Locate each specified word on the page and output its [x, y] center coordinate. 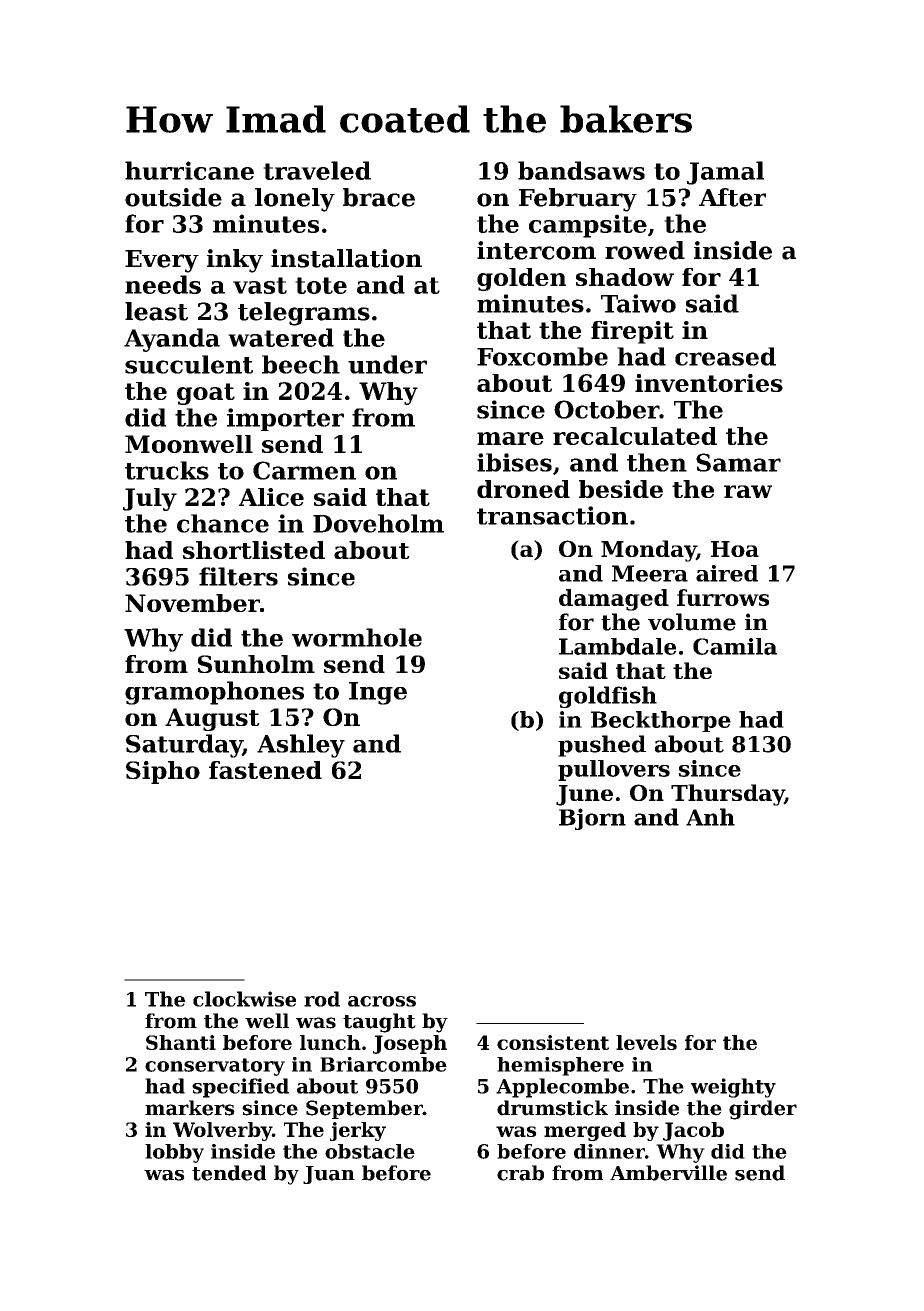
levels [646, 1042]
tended [229, 1173]
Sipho [163, 772]
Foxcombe [542, 356]
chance [223, 523]
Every [162, 261]
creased [725, 356]
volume [692, 622]
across [382, 1001]
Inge [378, 693]
